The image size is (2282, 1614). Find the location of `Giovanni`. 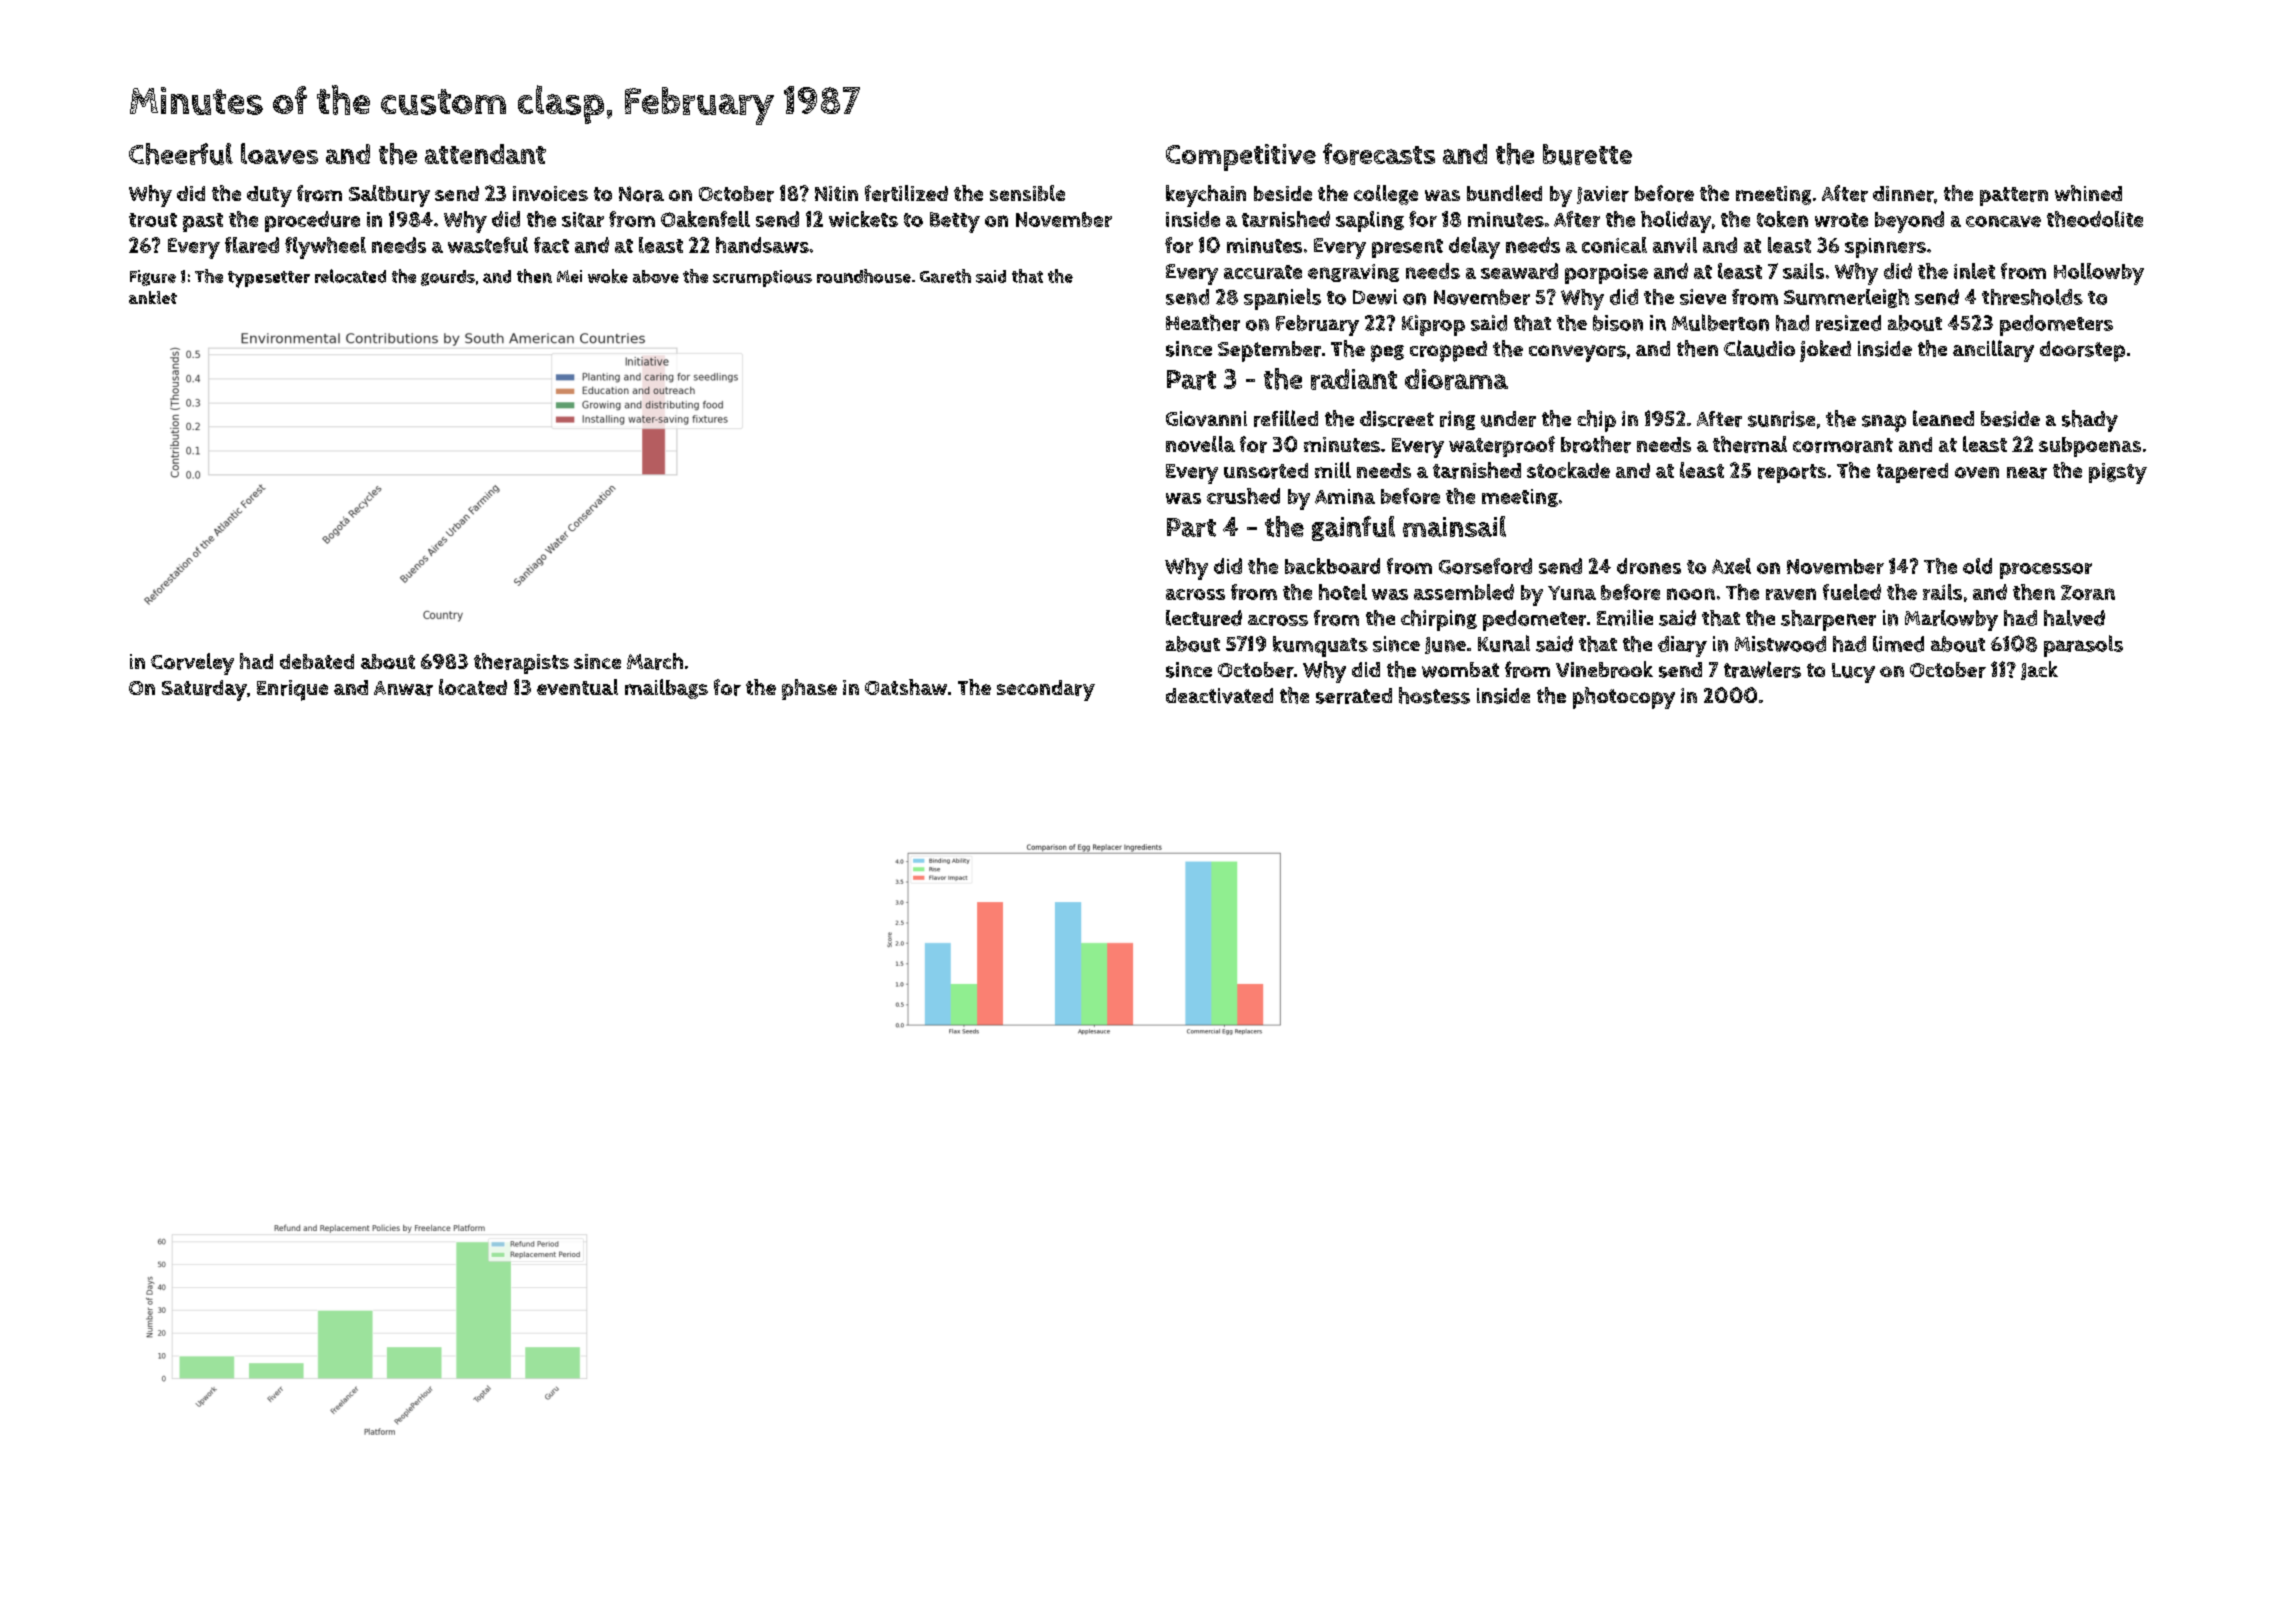

Giovanni is located at coordinates (1206, 419).
